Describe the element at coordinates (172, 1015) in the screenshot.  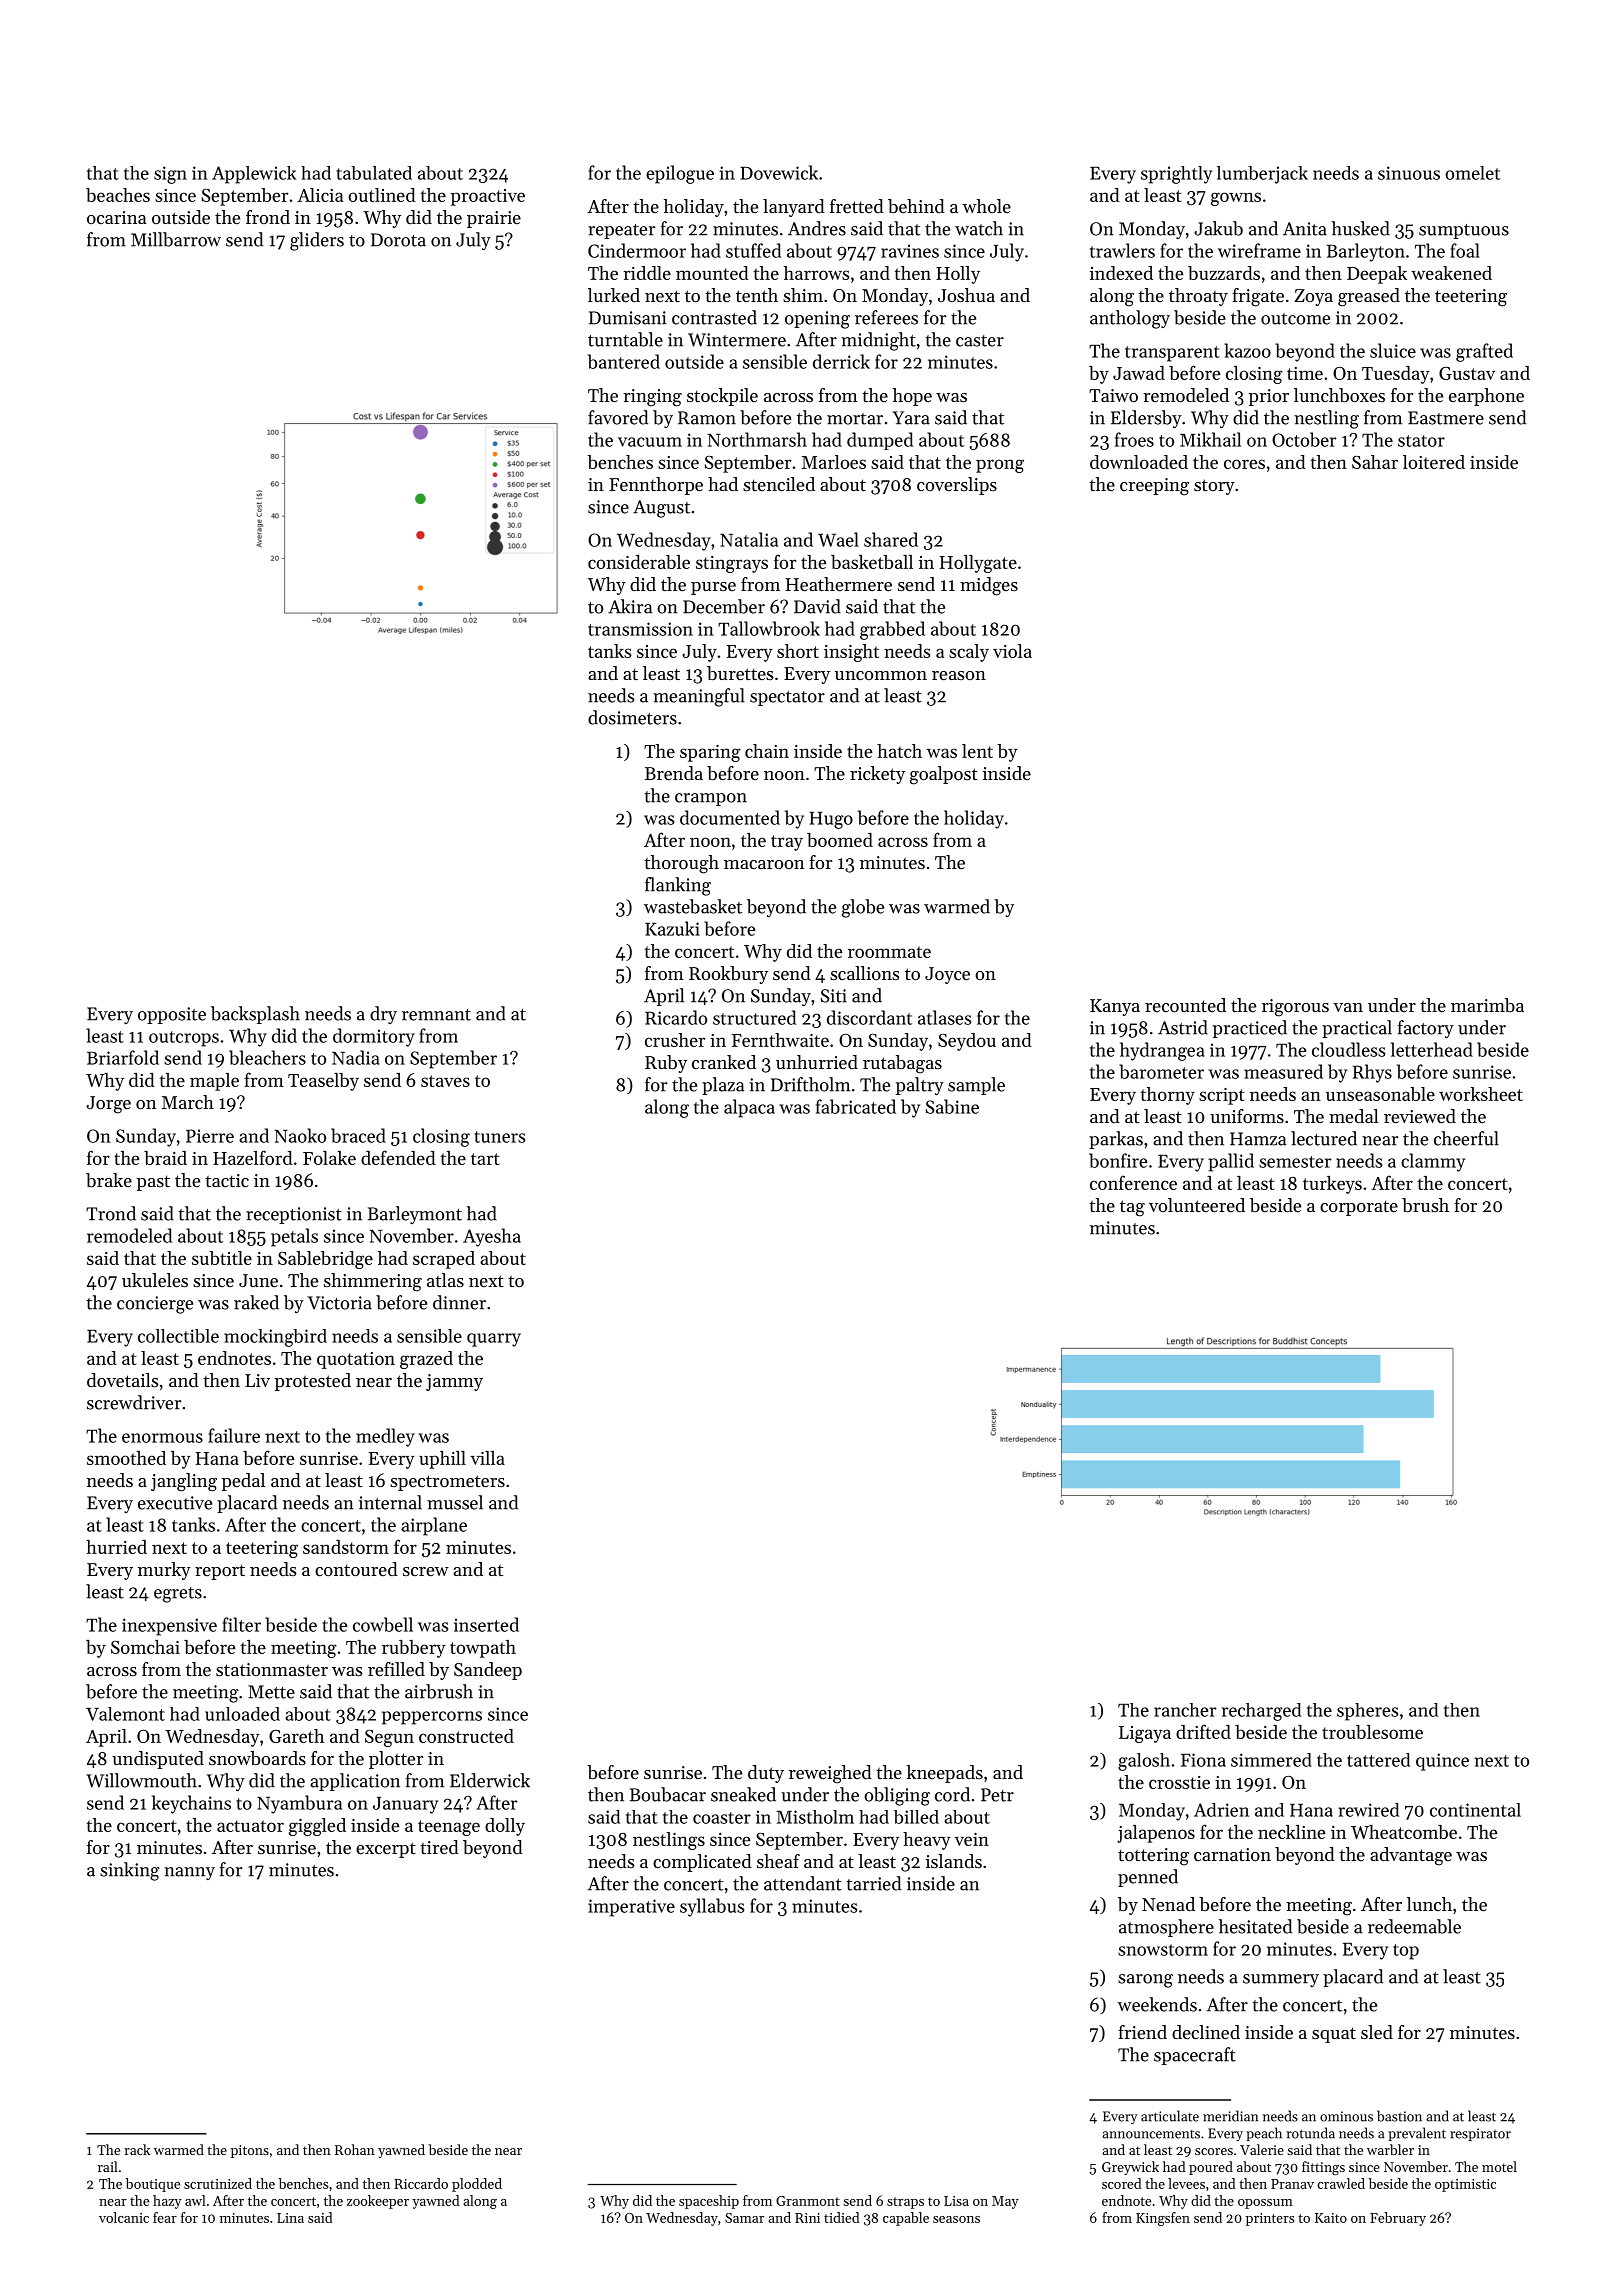
I see `opposite` at that location.
